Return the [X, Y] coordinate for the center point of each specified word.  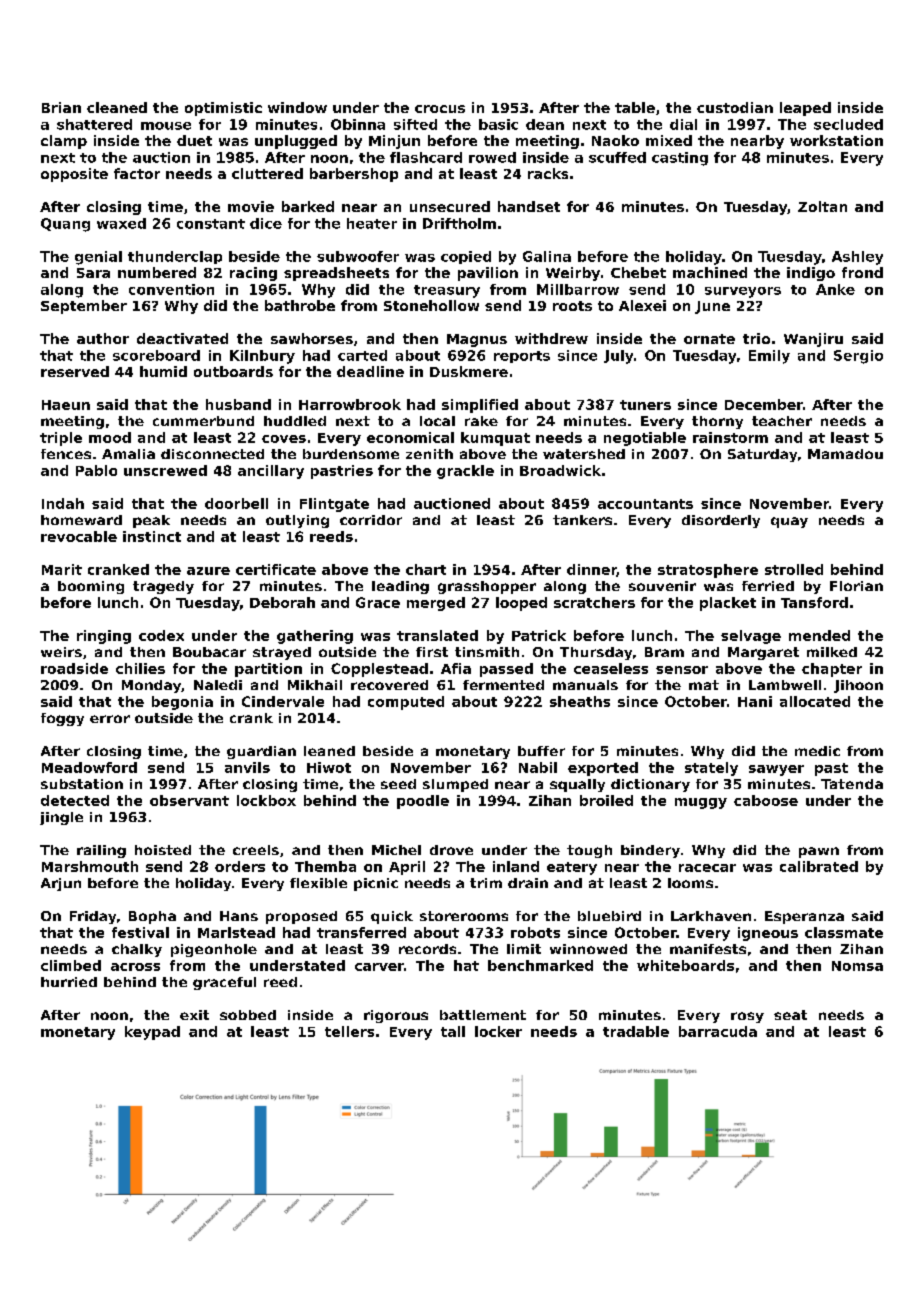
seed [398, 784]
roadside [74, 668]
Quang [65, 225]
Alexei [642, 305]
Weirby [573, 274]
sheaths [580, 701]
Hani [755, 701]
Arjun [61, 884]
